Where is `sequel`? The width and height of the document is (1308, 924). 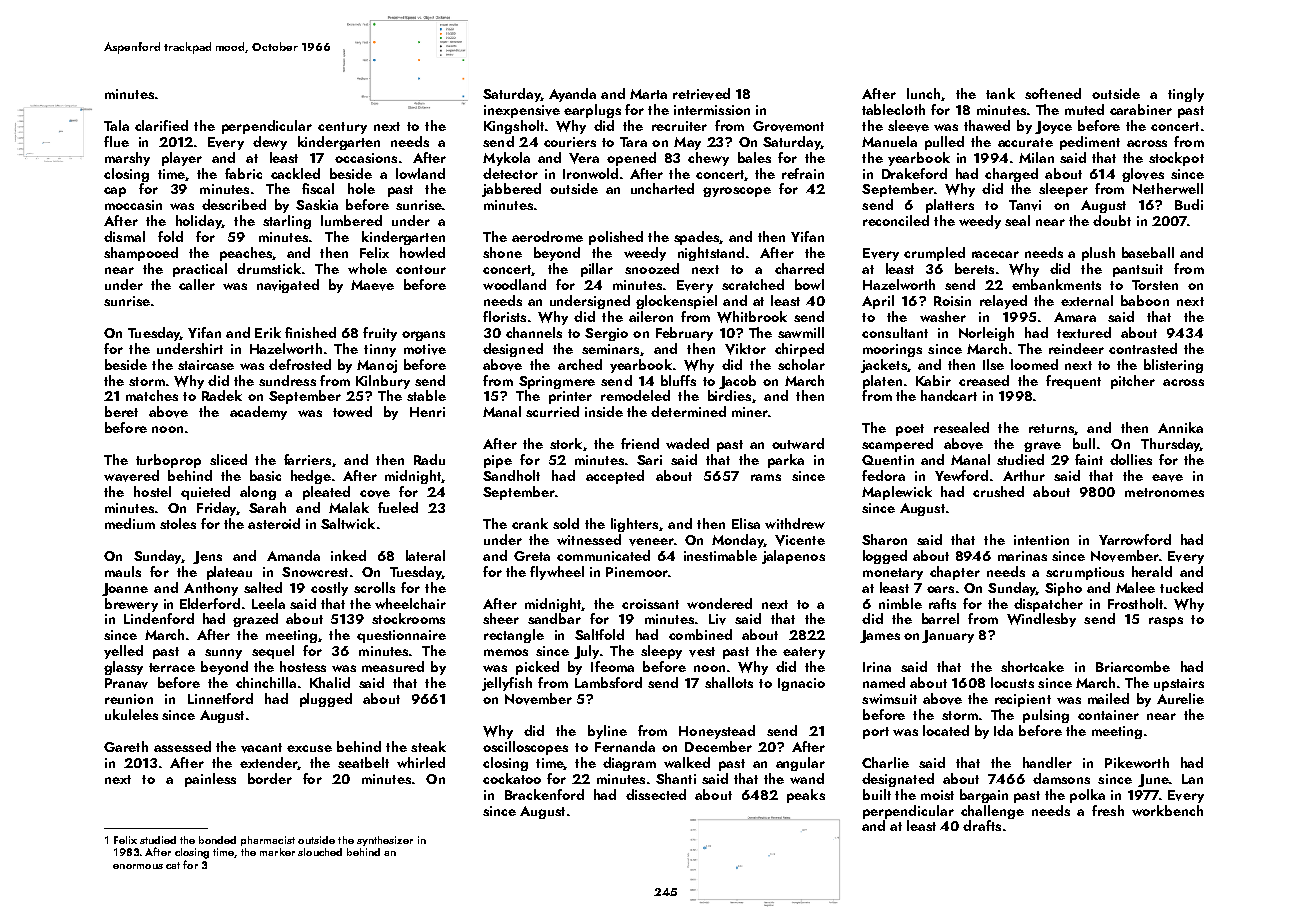
sequel is located at coordinates (273, 652).
